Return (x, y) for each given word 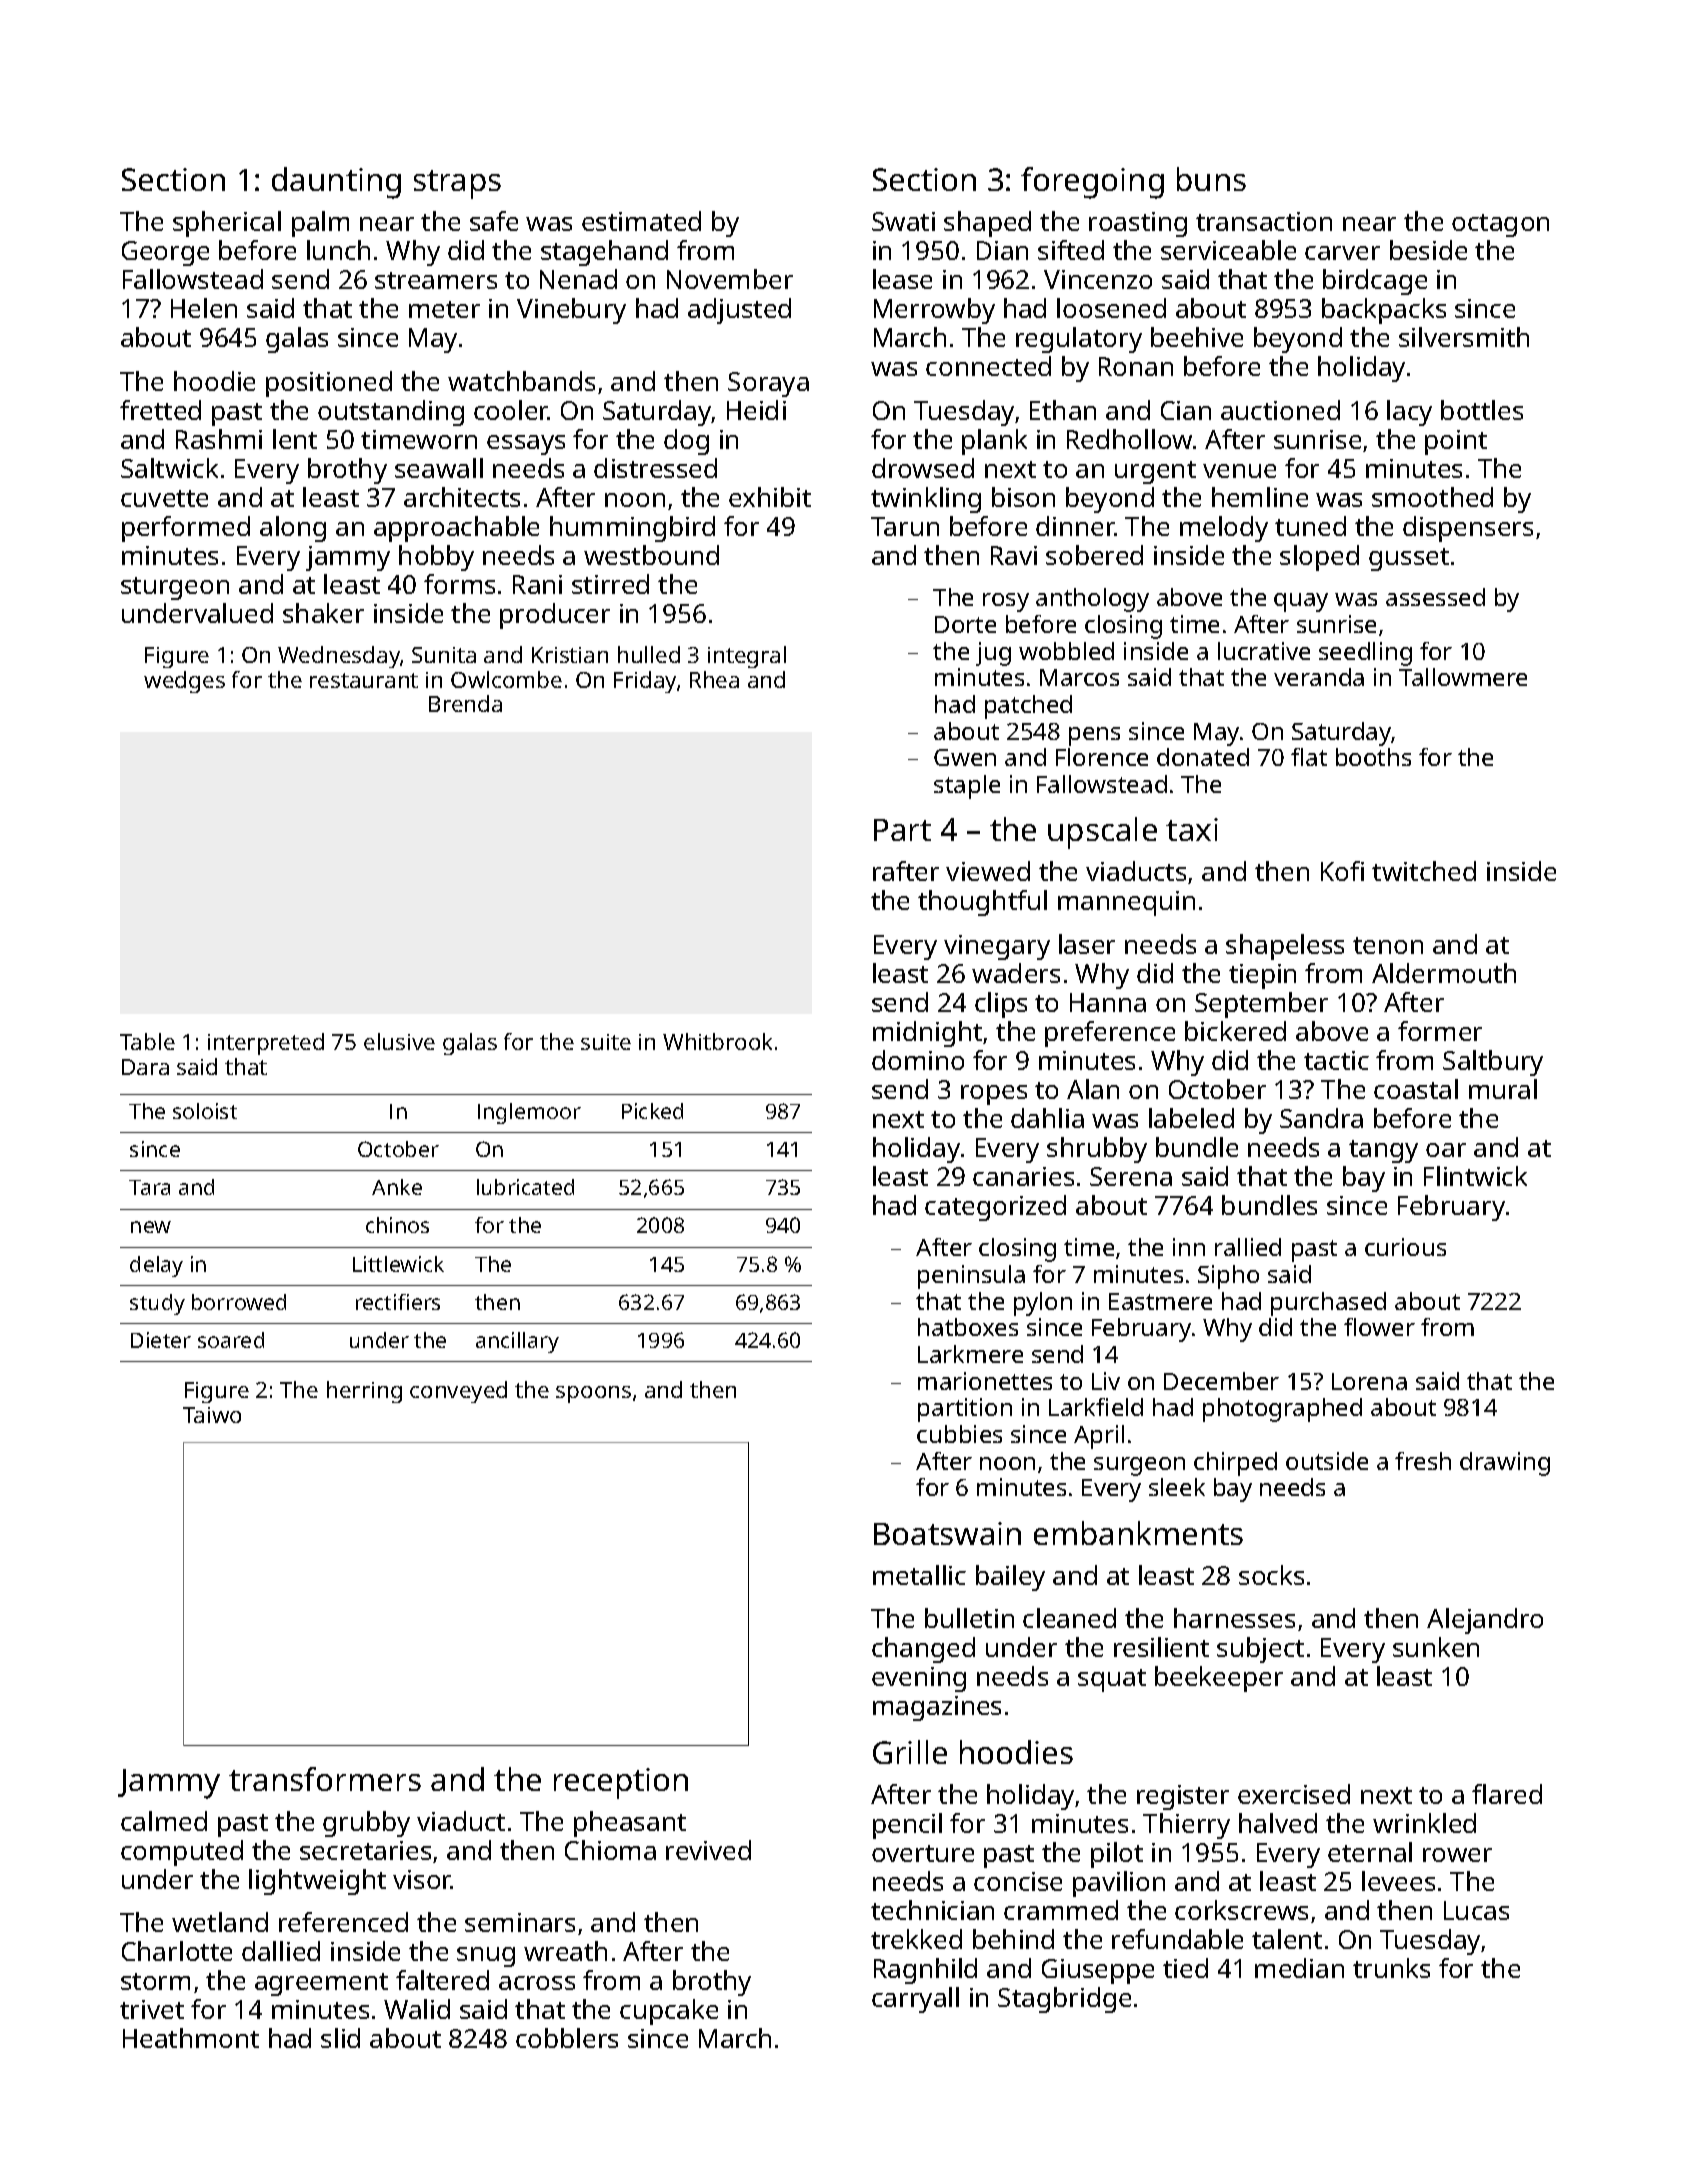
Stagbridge (1064, 2000)
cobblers (567, 2038)
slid (340, 2038)
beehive (1197, 337)
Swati (903, 221)
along (293, 529)
